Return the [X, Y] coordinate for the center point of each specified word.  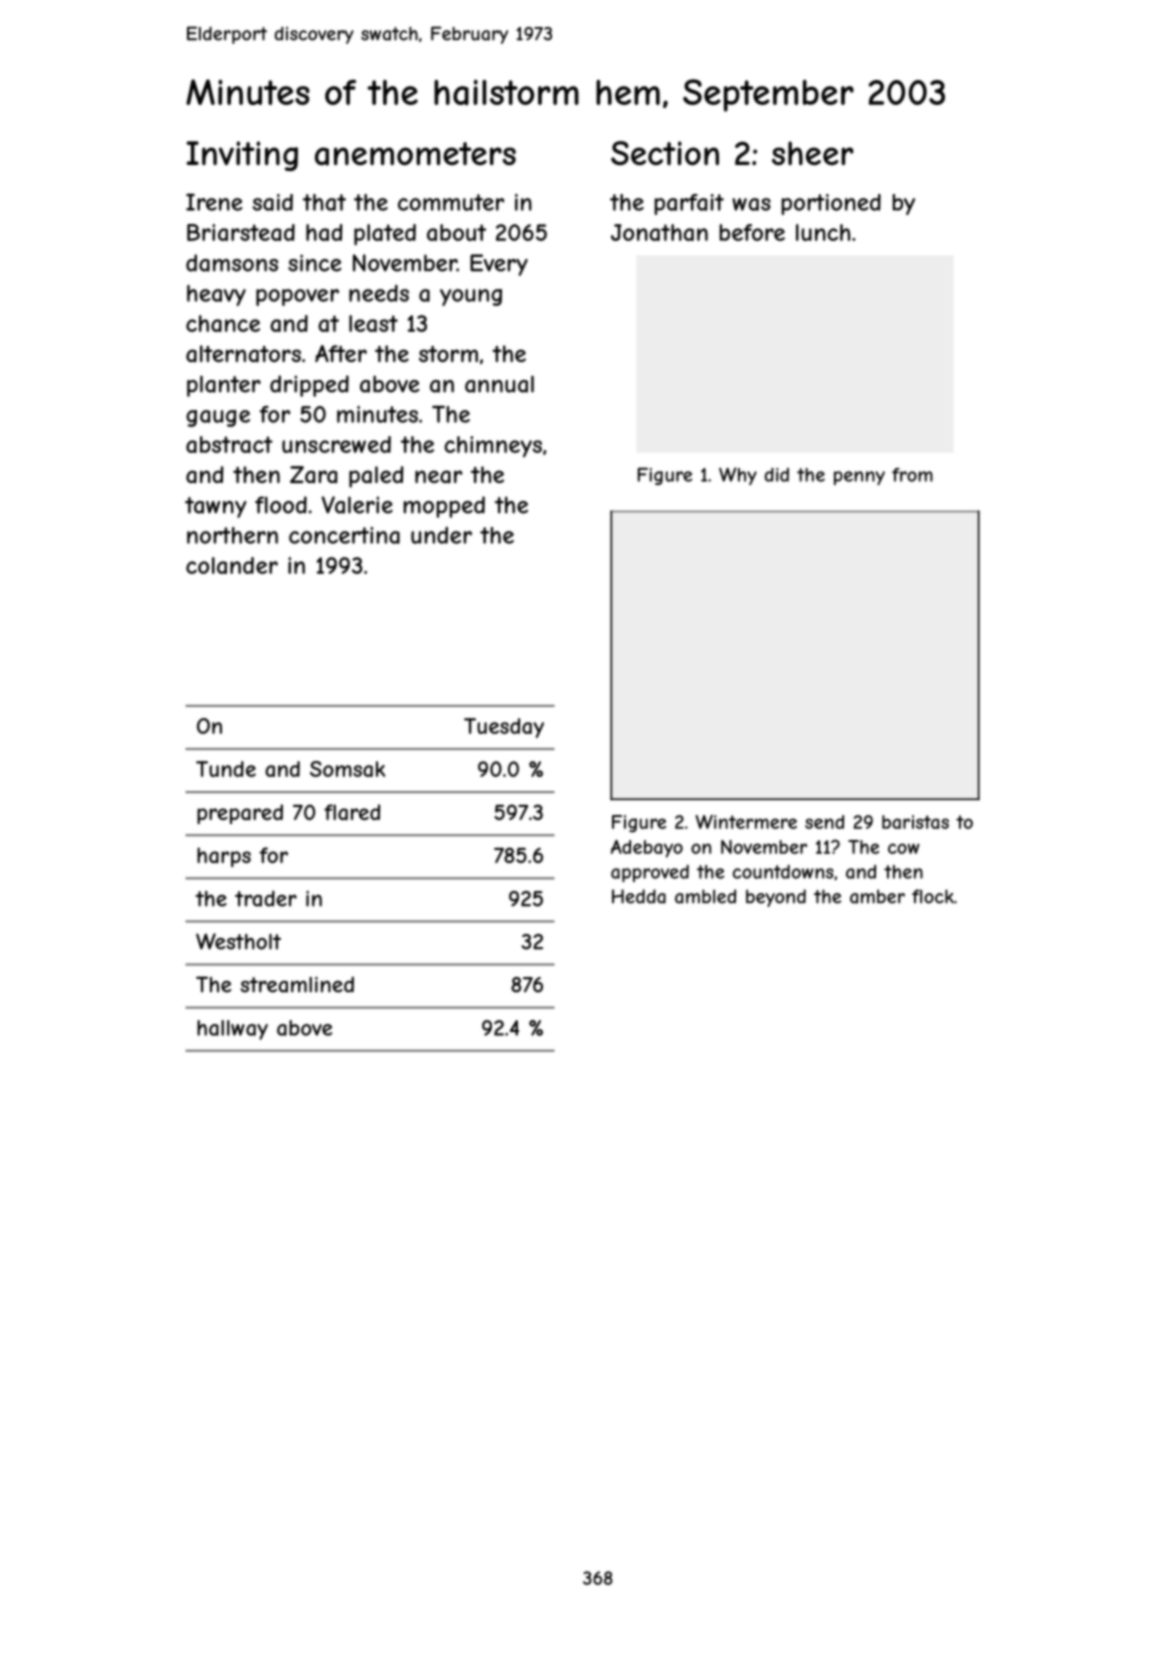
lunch [823, 232]
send [824, 822]
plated [385, 235]
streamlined [297, 984]
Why [738, 476]
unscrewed [336, 444]
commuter [451, 202]
